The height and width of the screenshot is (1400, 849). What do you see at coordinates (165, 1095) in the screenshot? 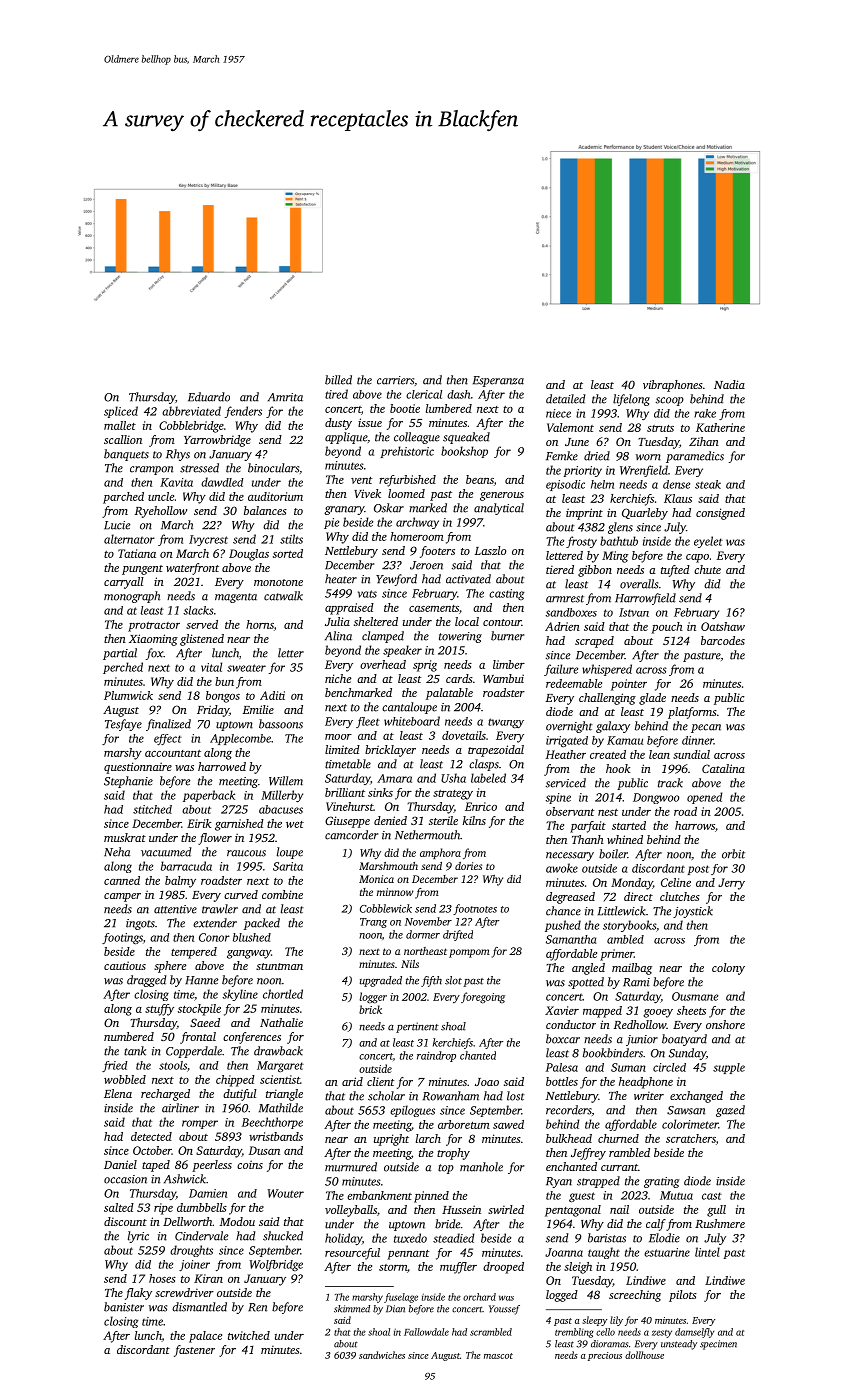
I see `recharged` at bounding box center [165, 1095].
